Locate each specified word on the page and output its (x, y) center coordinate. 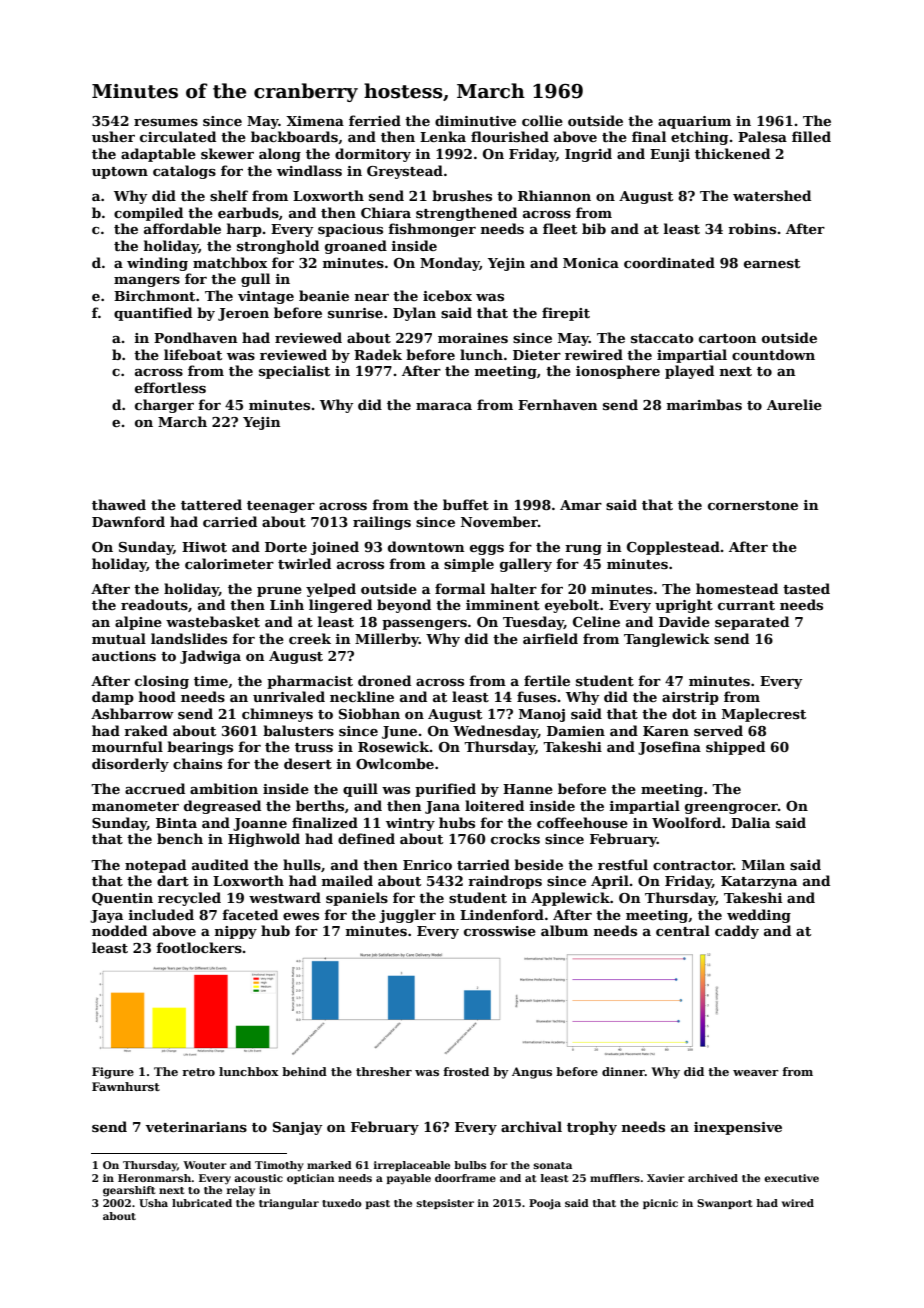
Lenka (443, 136)
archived (713, 1178)
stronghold (278, 247)
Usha (153, 1203)
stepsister (445, 1204)
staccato (662, 338)
